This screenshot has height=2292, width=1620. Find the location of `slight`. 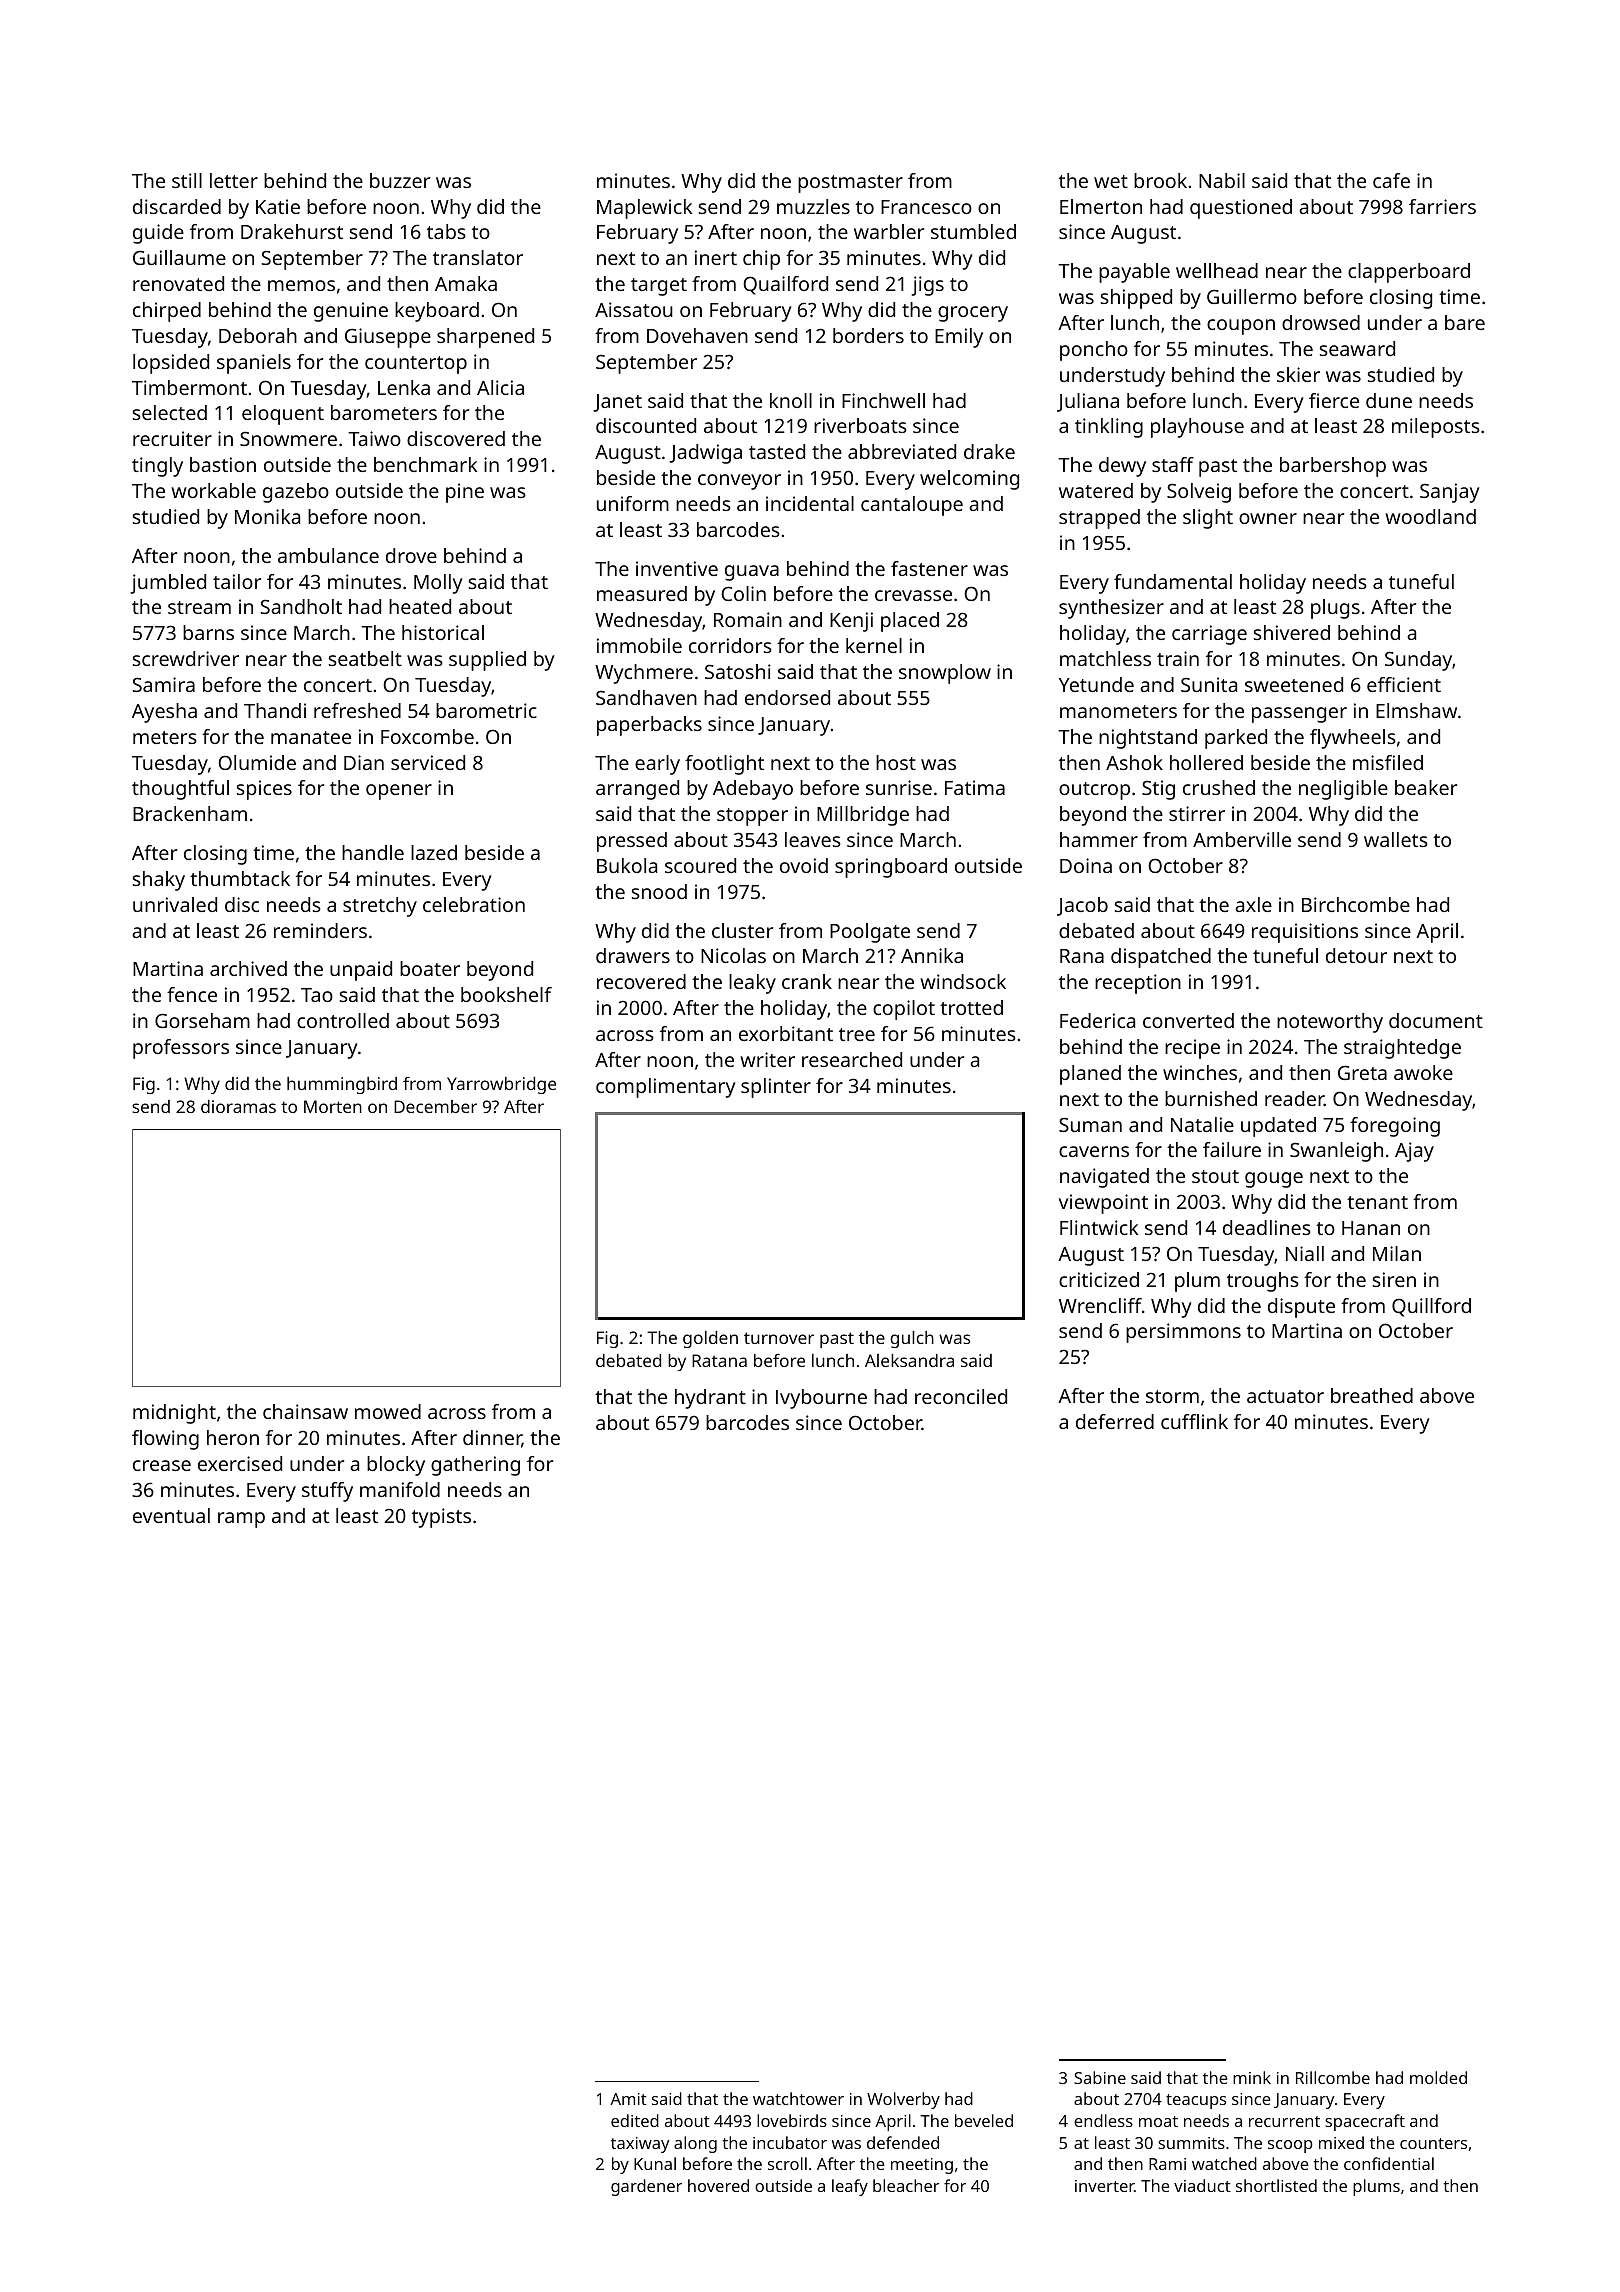

slight is located at coordinates (1208, 519).
